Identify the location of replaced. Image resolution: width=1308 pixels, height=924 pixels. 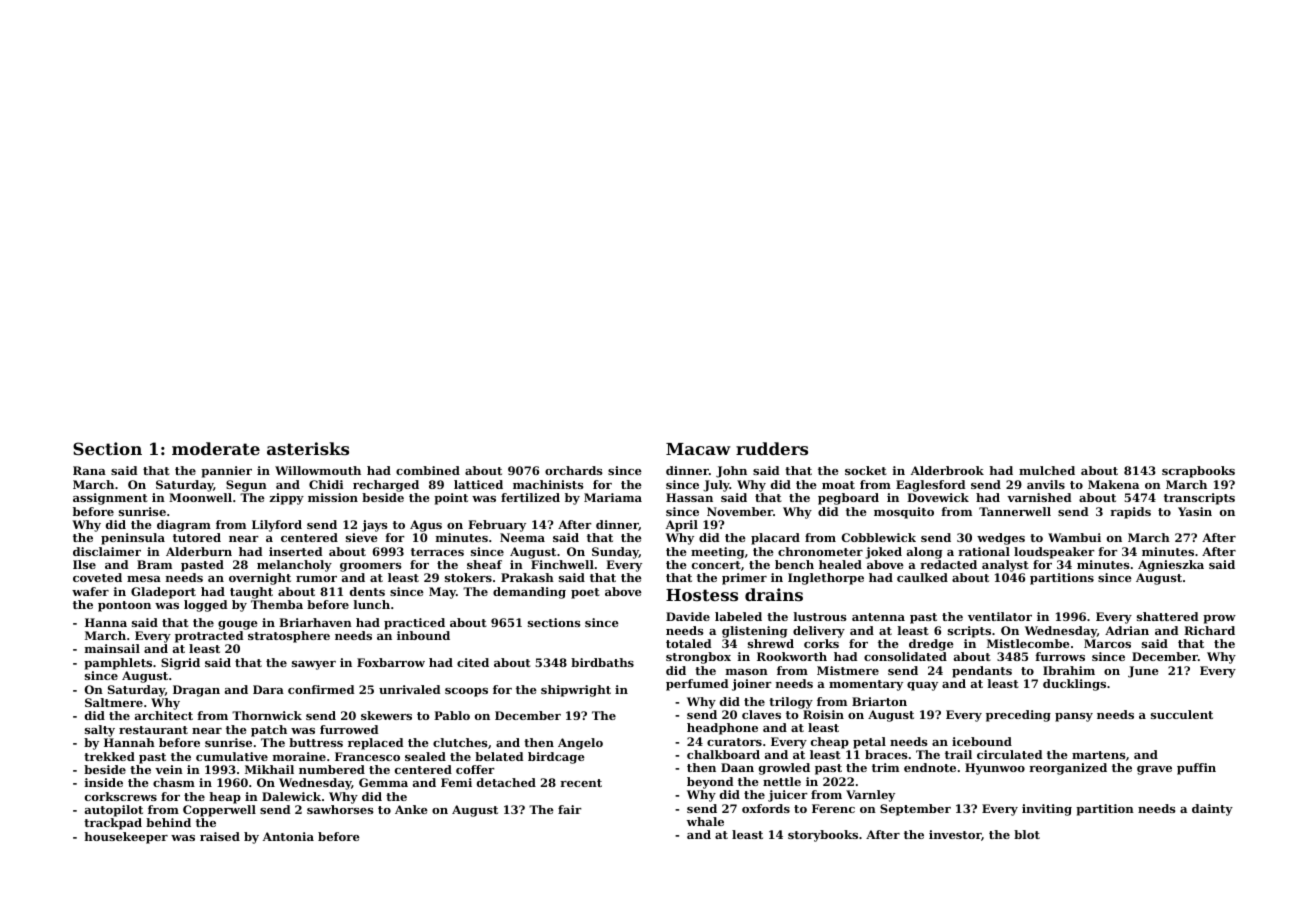
(376, 744).
